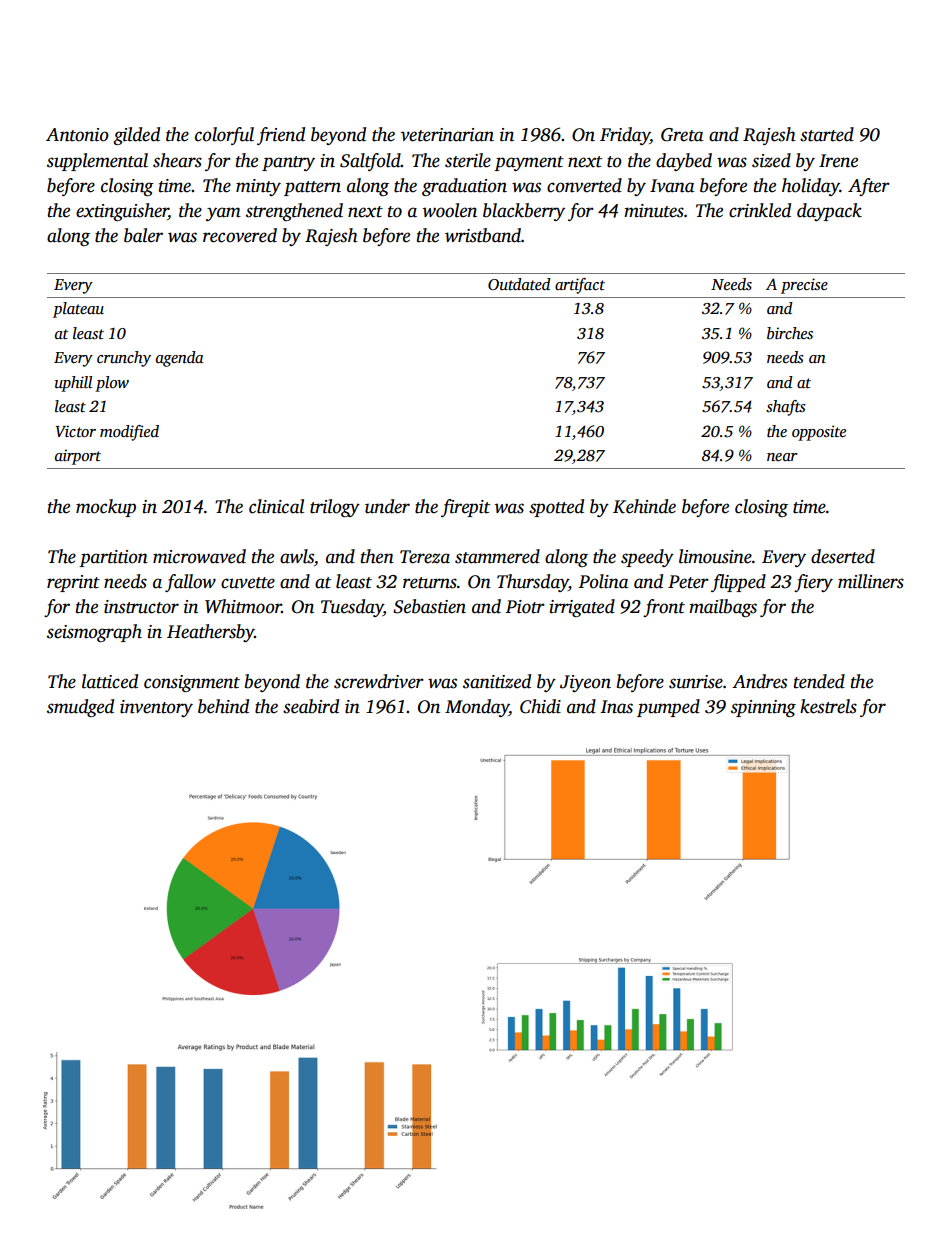 The image size is (952, 1233). What do you see at coordinates (580, 286) in the image?
I see `artifact` at bounding box center [580, 286].
